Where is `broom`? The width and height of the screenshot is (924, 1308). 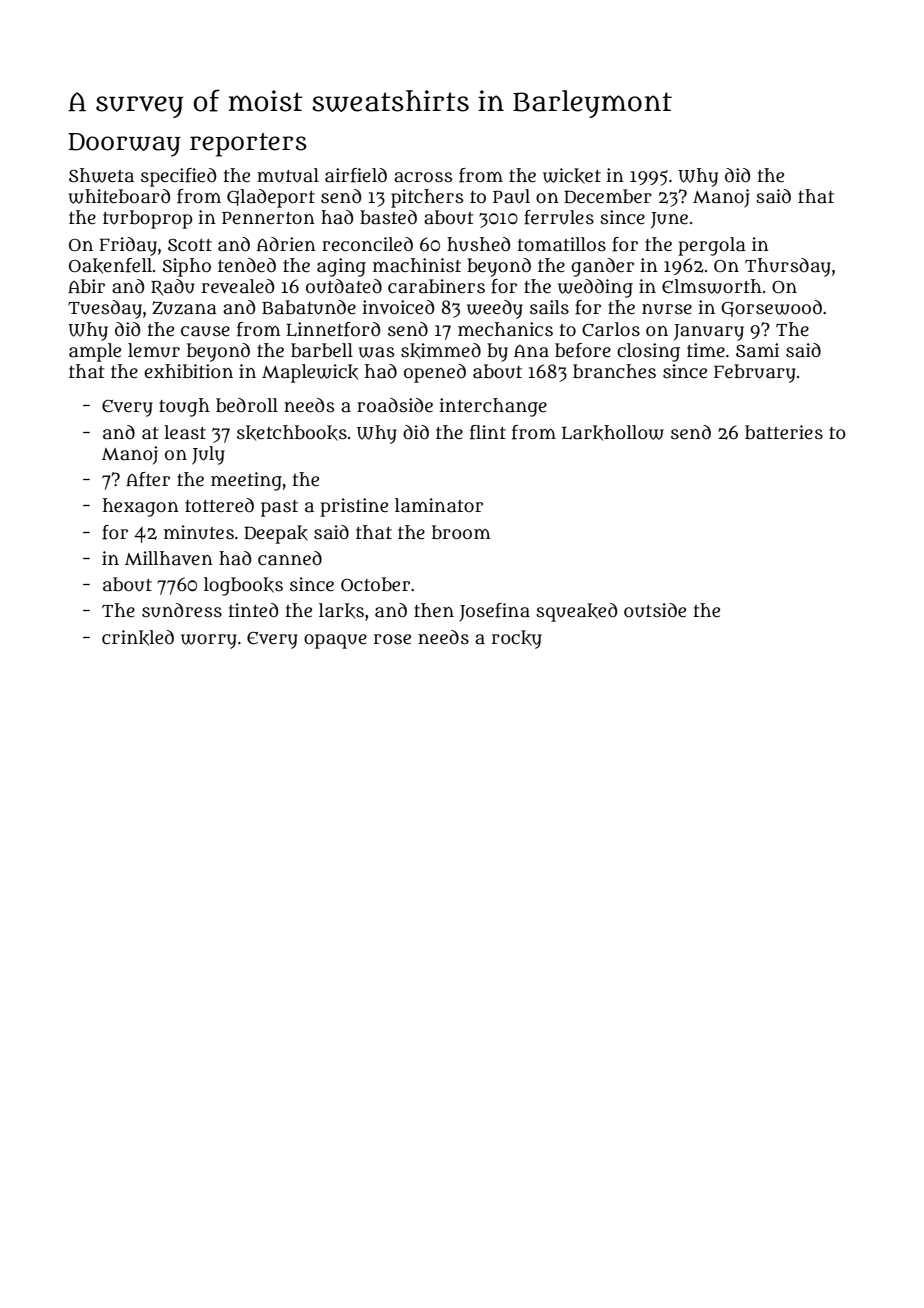 broom is located at coordinates (461, 532).
